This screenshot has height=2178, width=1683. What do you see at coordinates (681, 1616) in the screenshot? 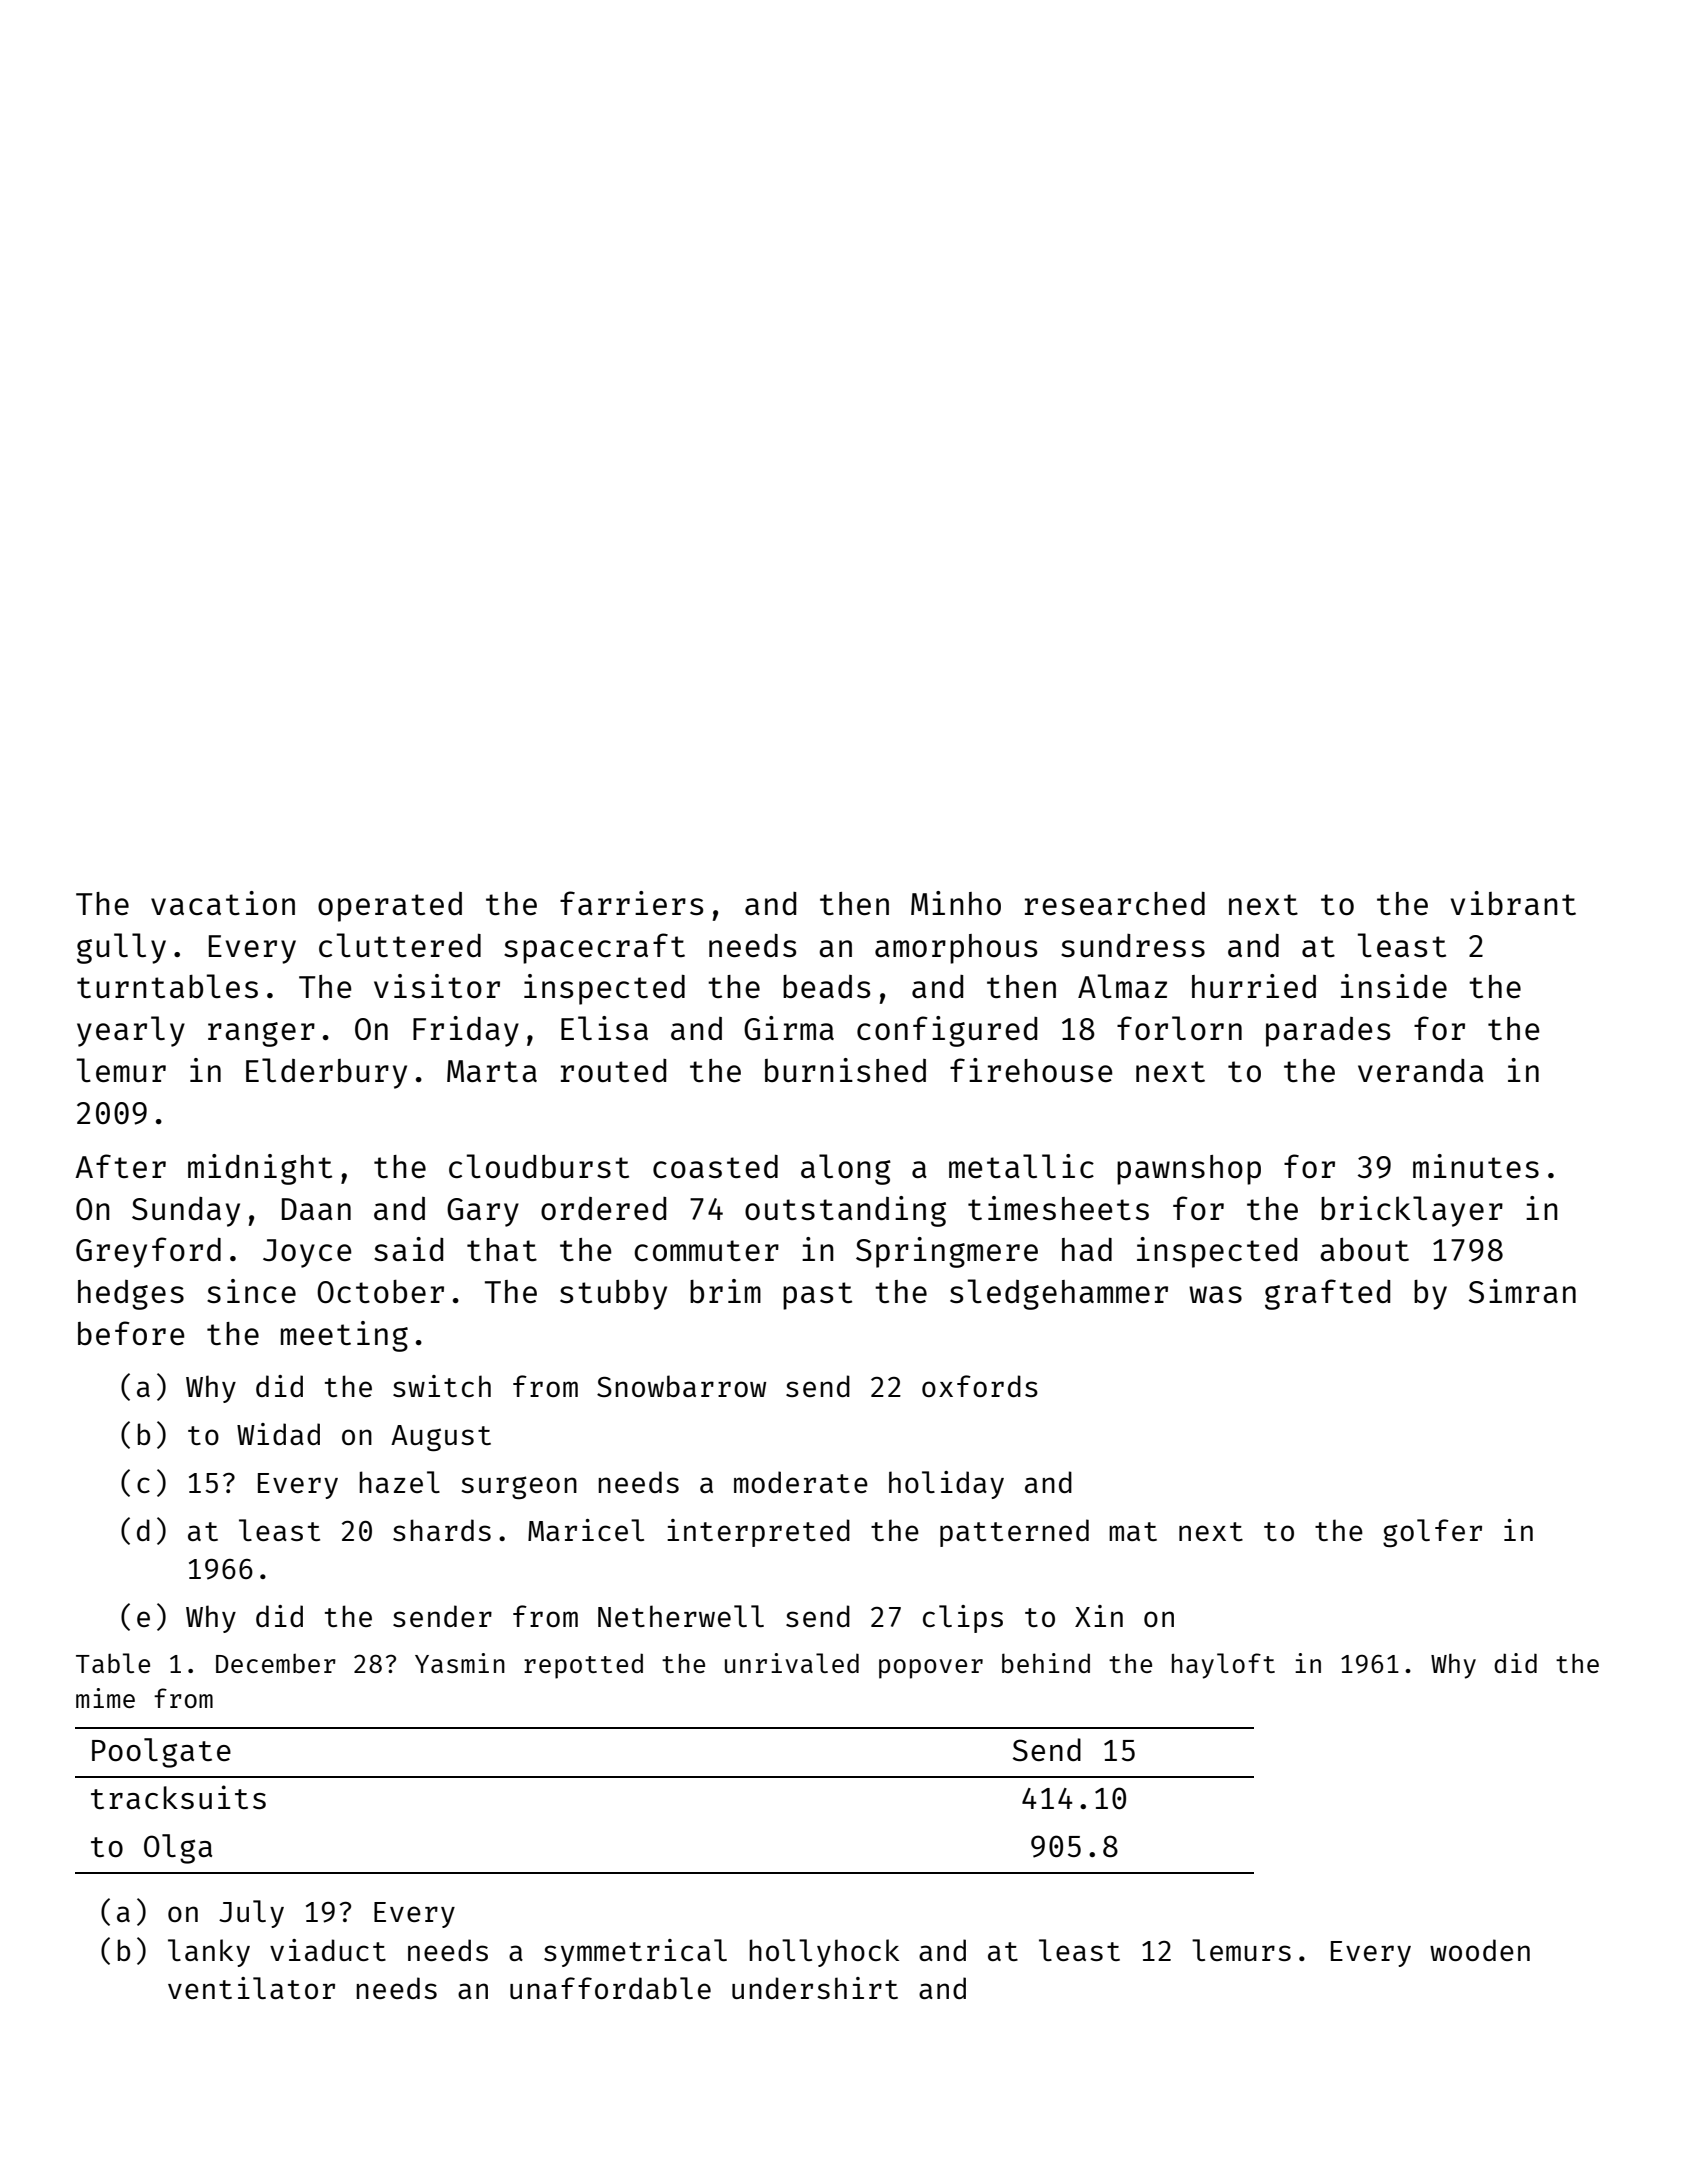
I see `Netherwell` at bounding box center [681, 1616].
